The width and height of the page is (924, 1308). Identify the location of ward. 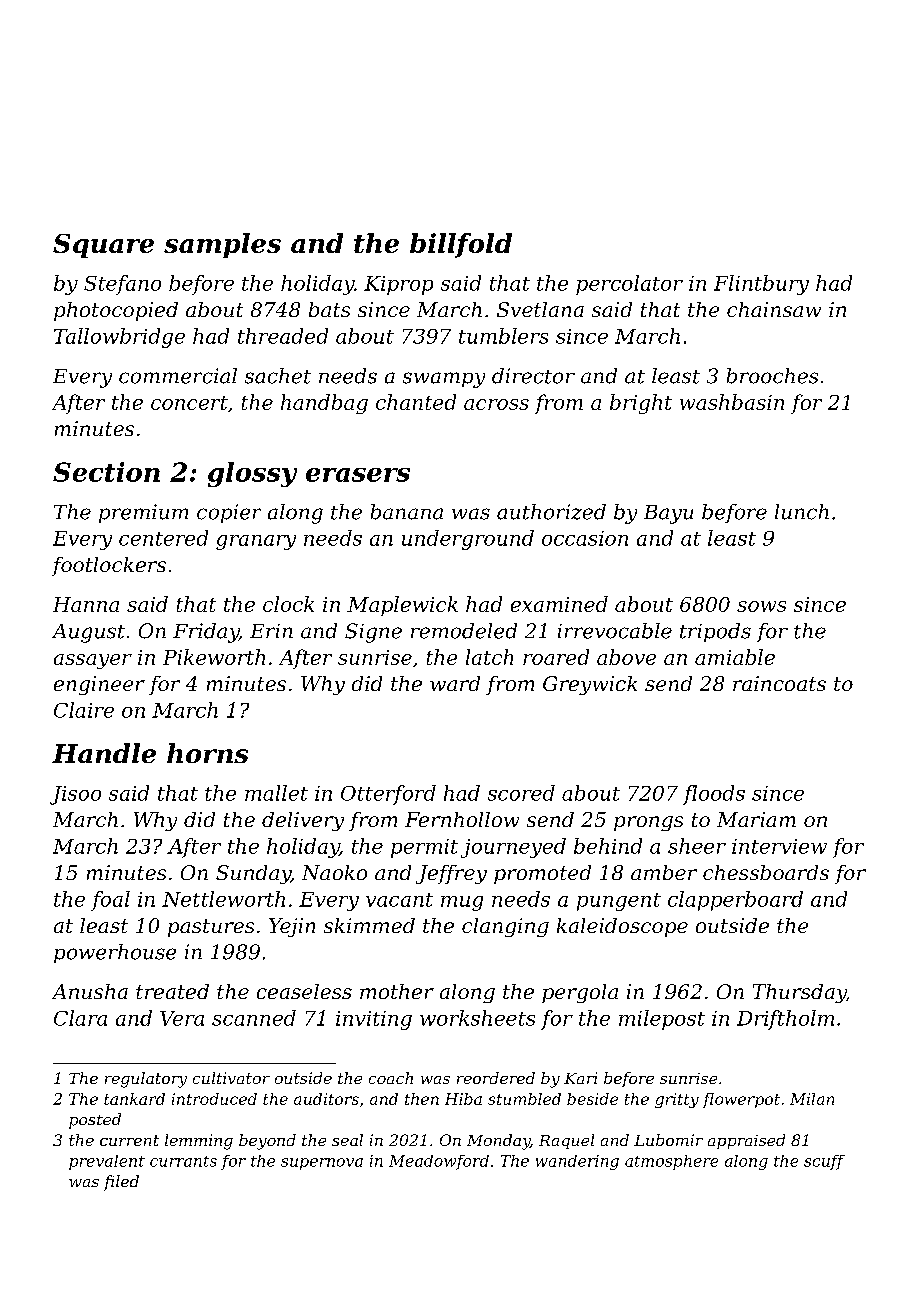
(455, 683).
